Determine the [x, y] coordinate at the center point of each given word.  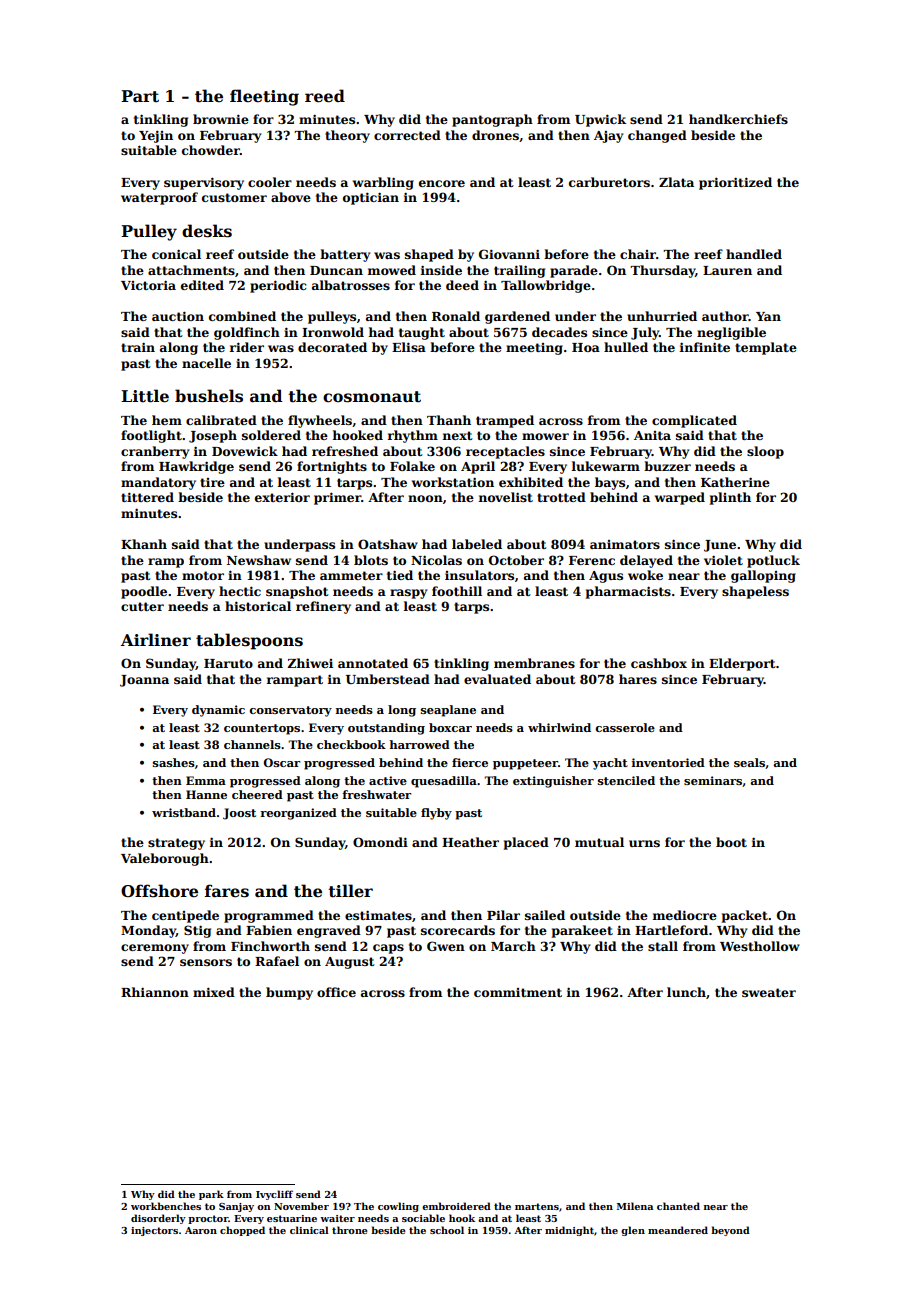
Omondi [380, 842]
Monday [148, 931]
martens [537, 1206]
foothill [457, 591]
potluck [773, 561]
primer [337, 498]
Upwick [600, 120]
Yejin [156, 137]
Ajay [608, 137]
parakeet [582, 931]
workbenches [166, 1206]
